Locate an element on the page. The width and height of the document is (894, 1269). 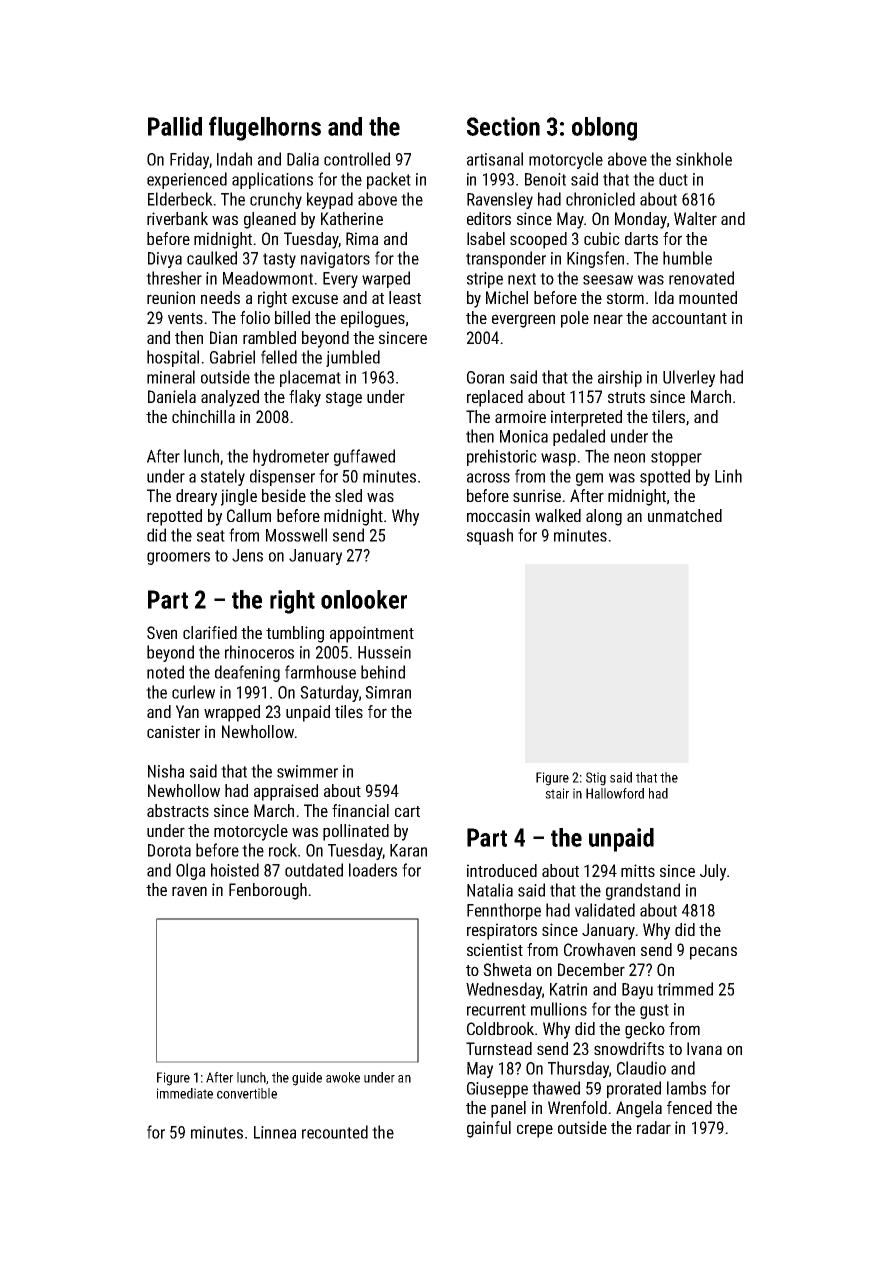
convertible is located at coordinates (247, 1093).
